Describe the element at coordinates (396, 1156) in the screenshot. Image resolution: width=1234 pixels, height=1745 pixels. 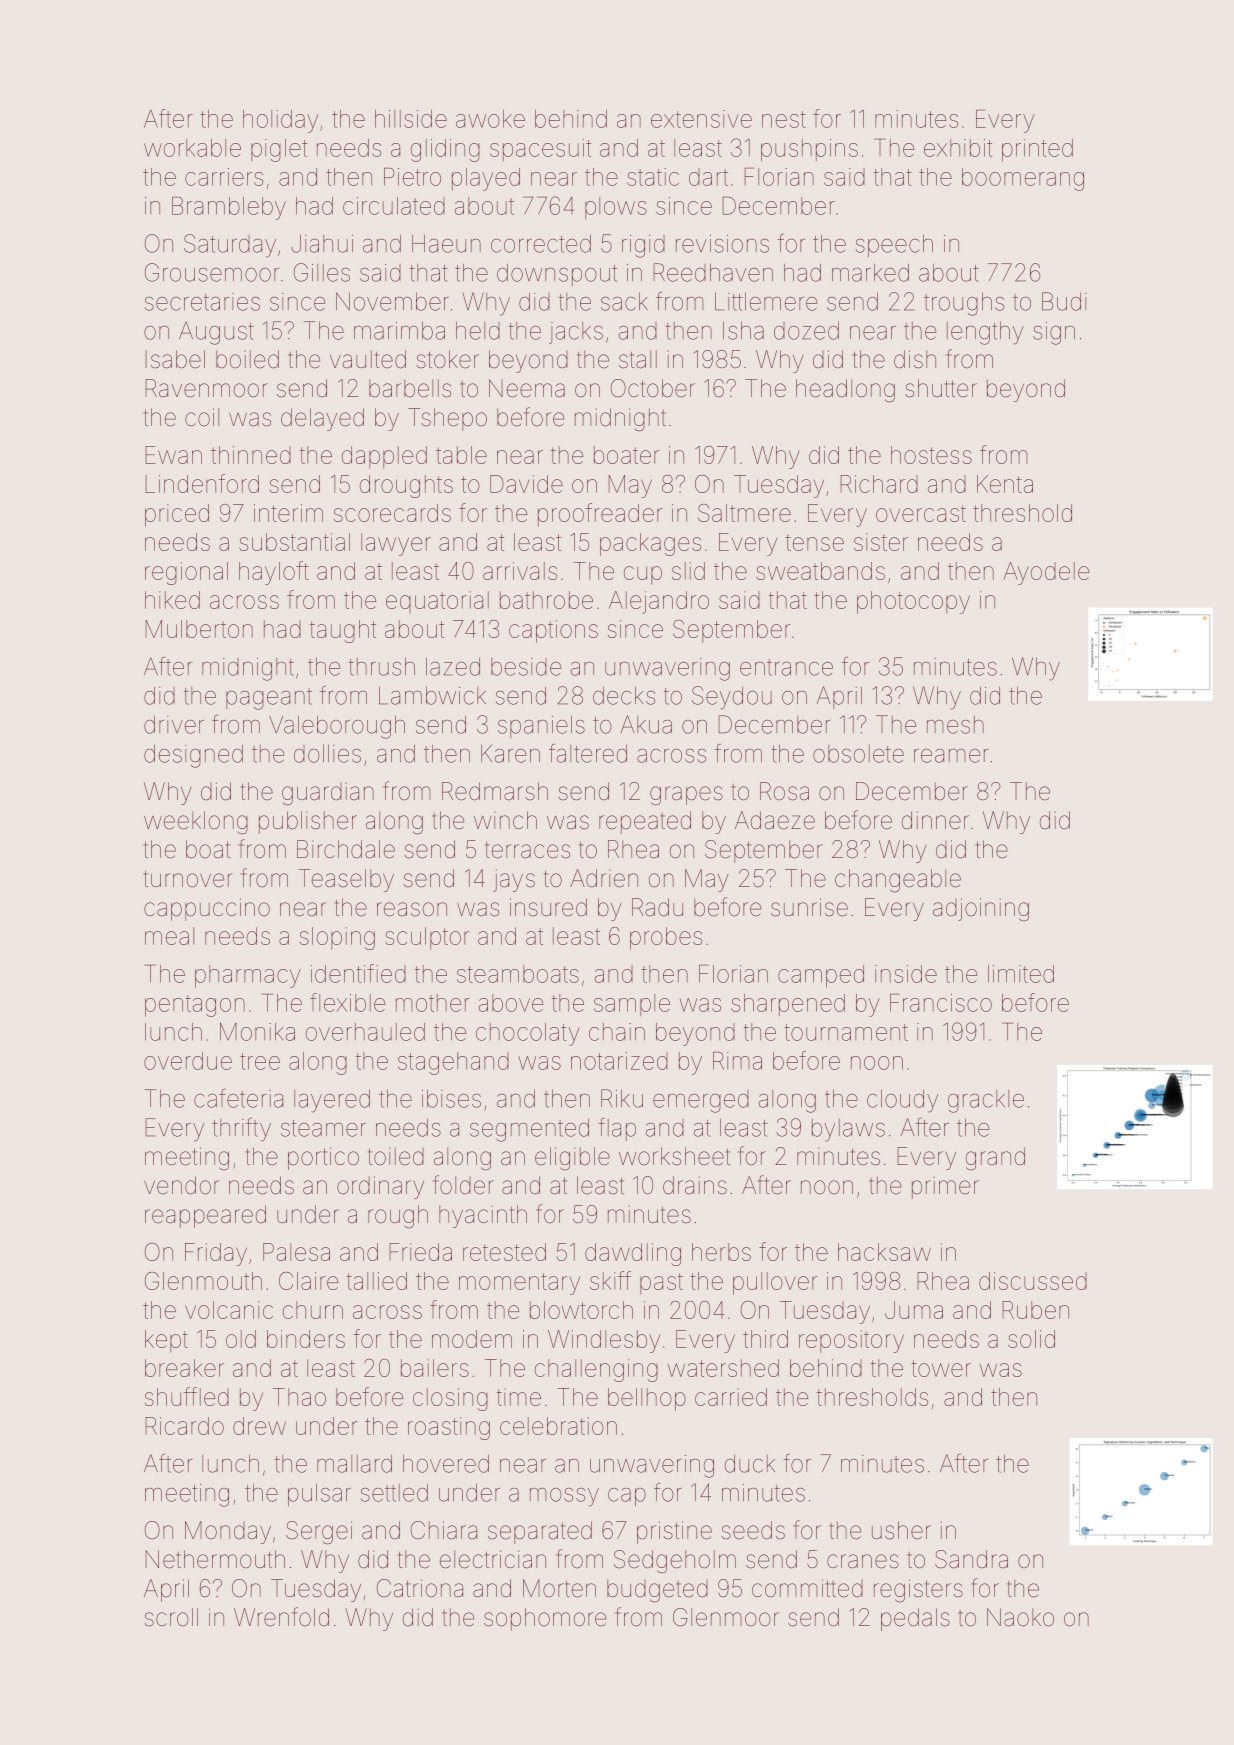
I see `toiled` at that location.
